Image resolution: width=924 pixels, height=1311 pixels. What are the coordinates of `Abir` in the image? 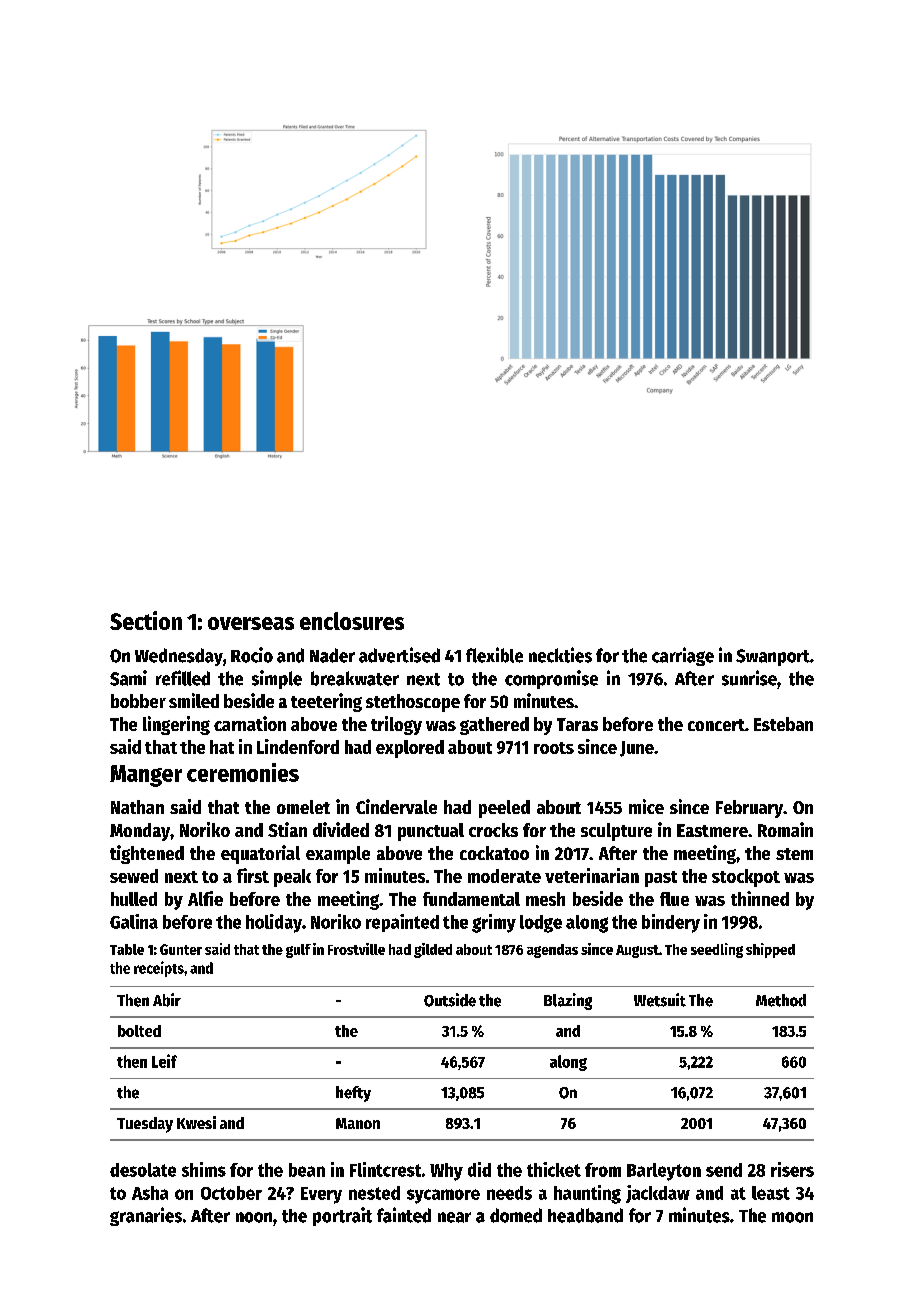 It's located at (167, 1000).
